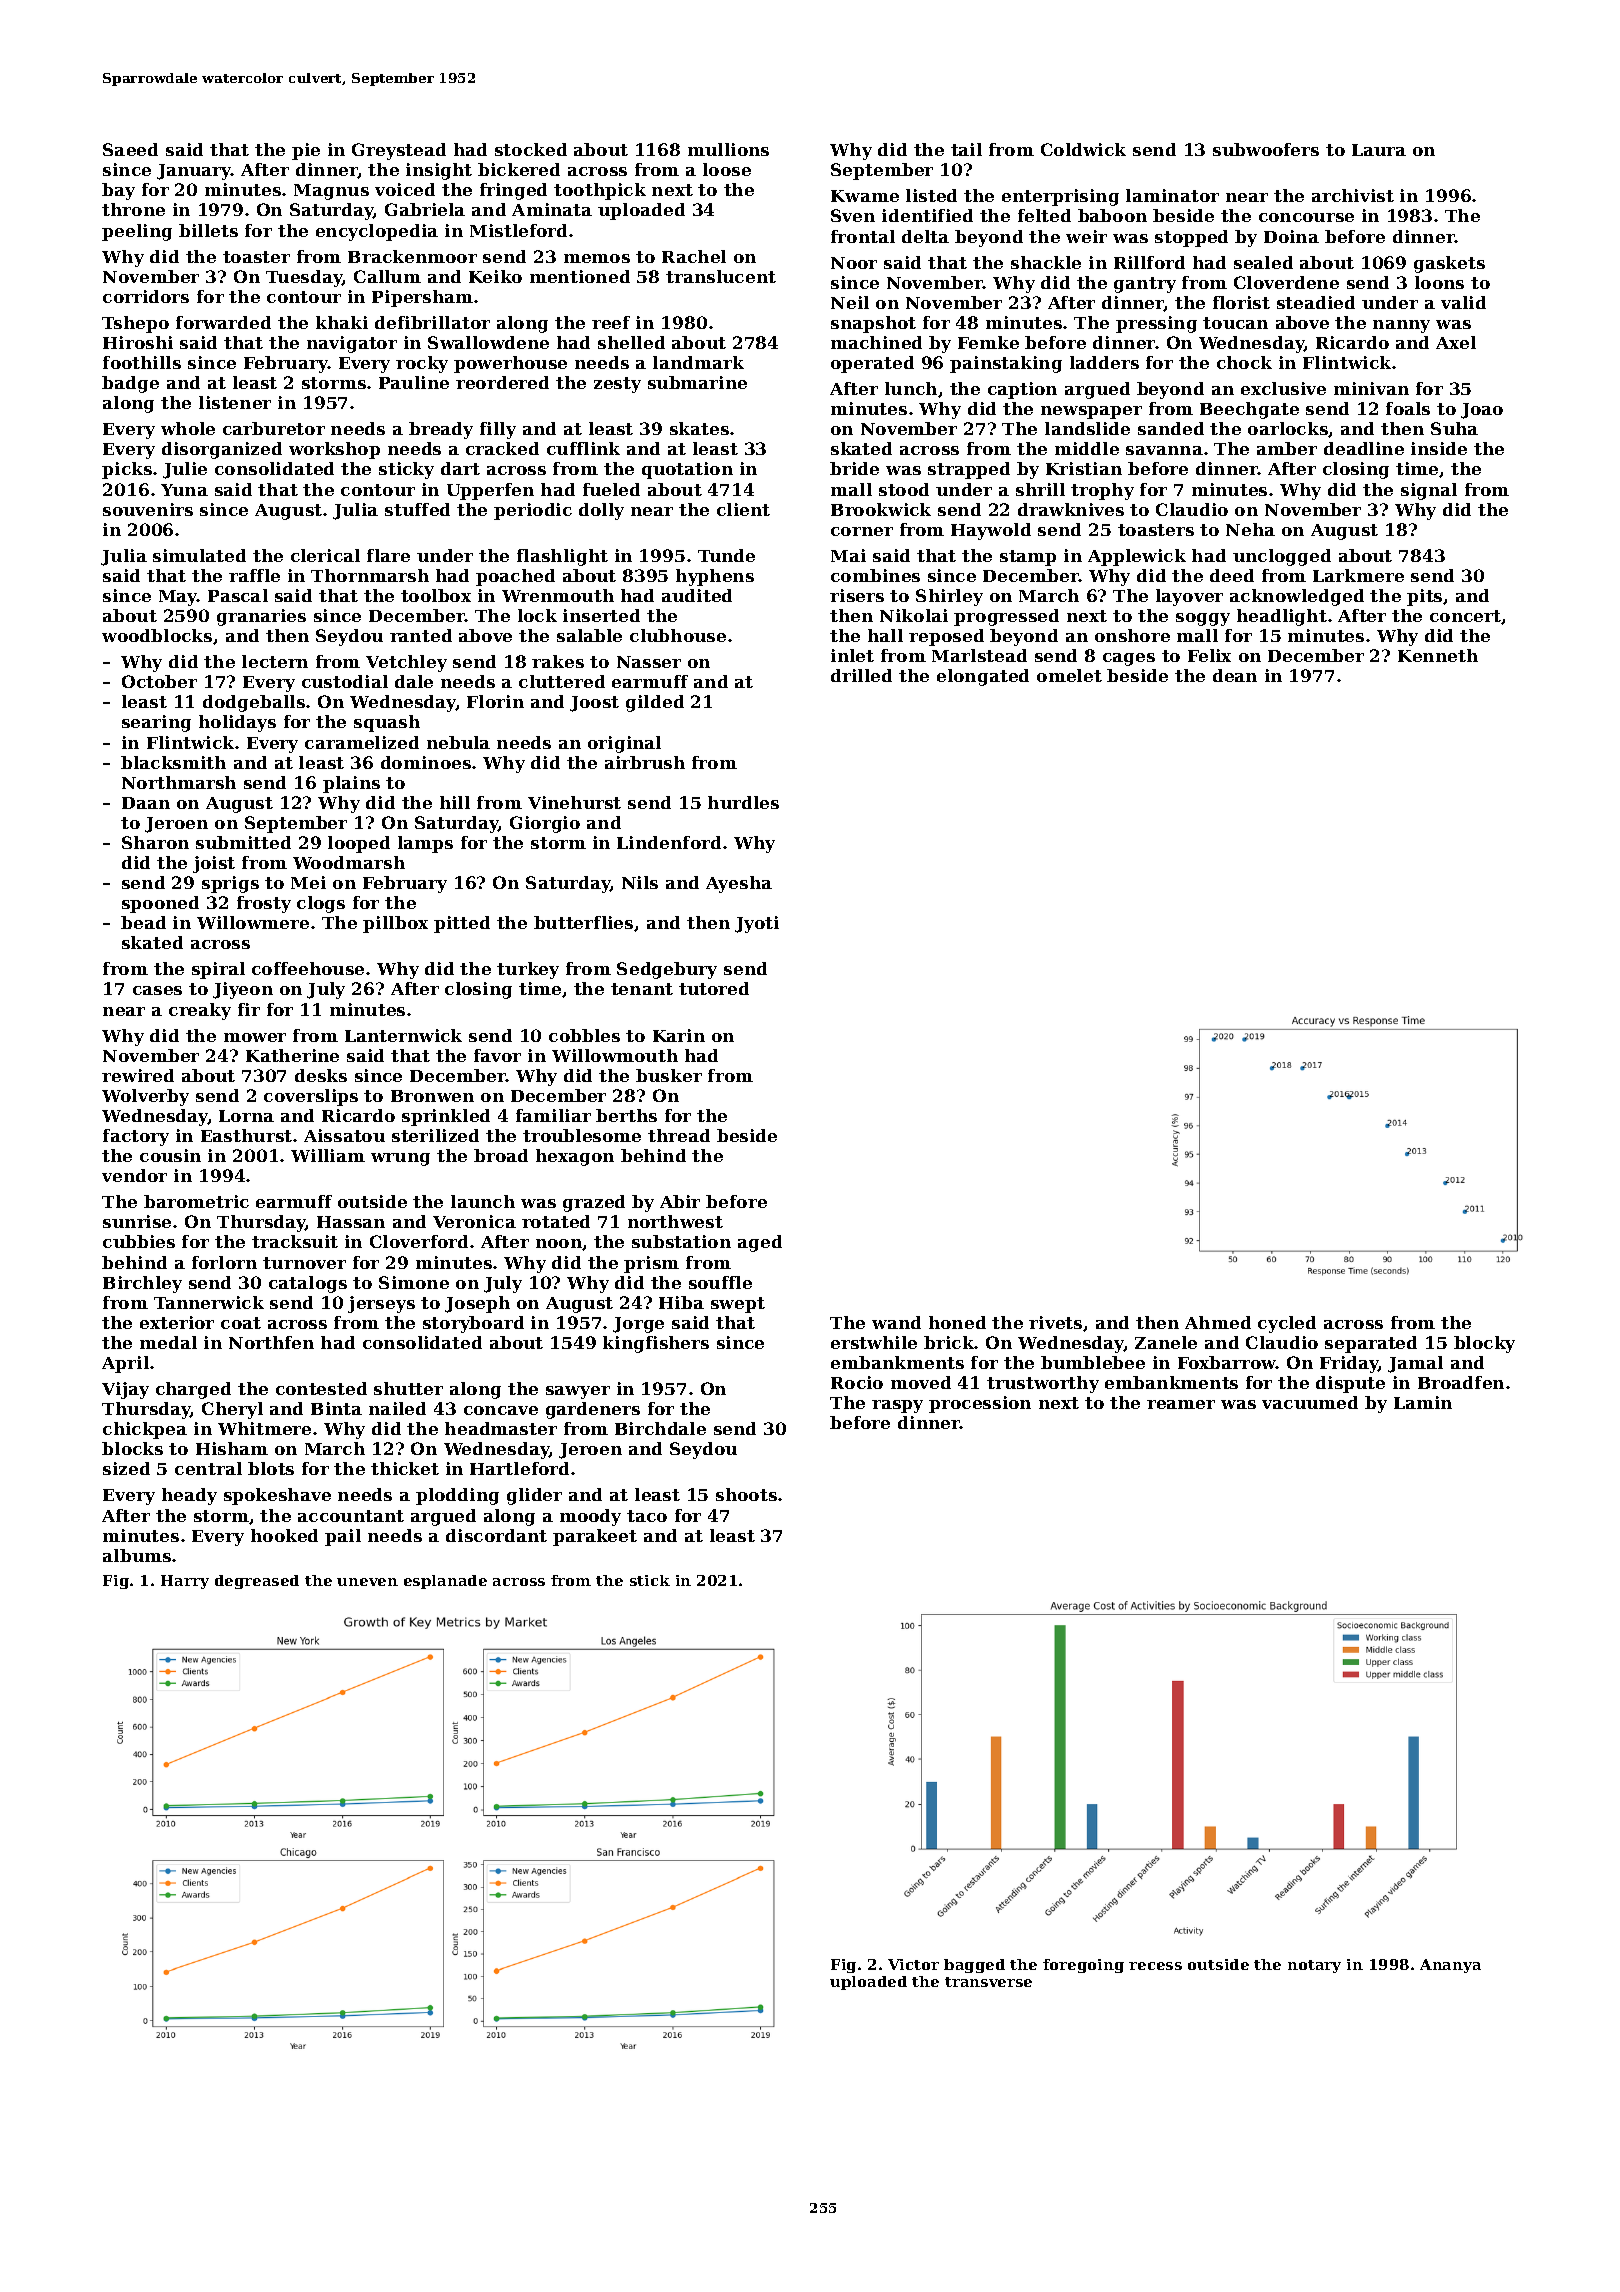  What do you see at coordinates (743, 802) in the document?
I see `hurdles` at bounding box center [743, 802].
